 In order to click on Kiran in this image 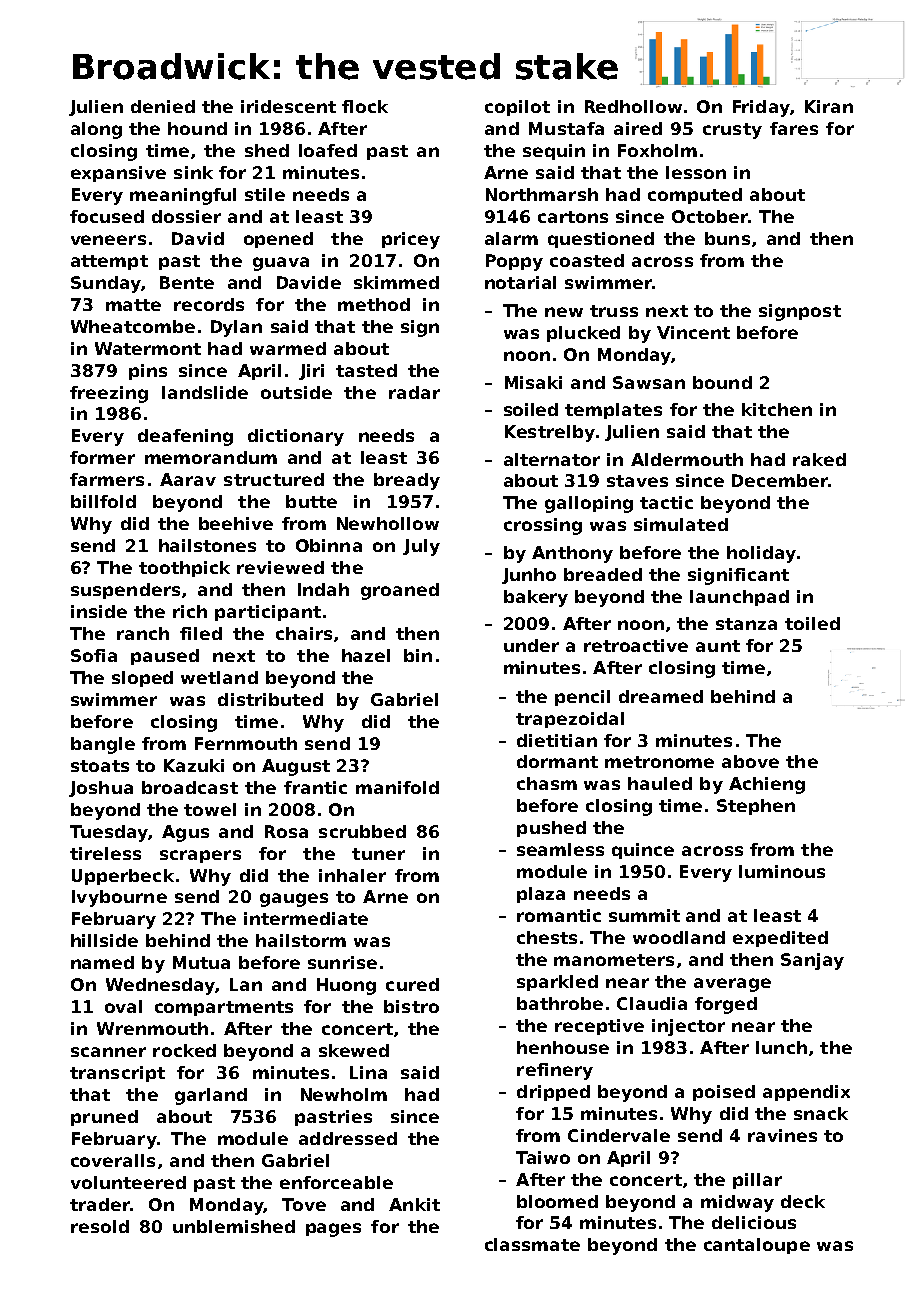, I will do `click(829, 106)`.
